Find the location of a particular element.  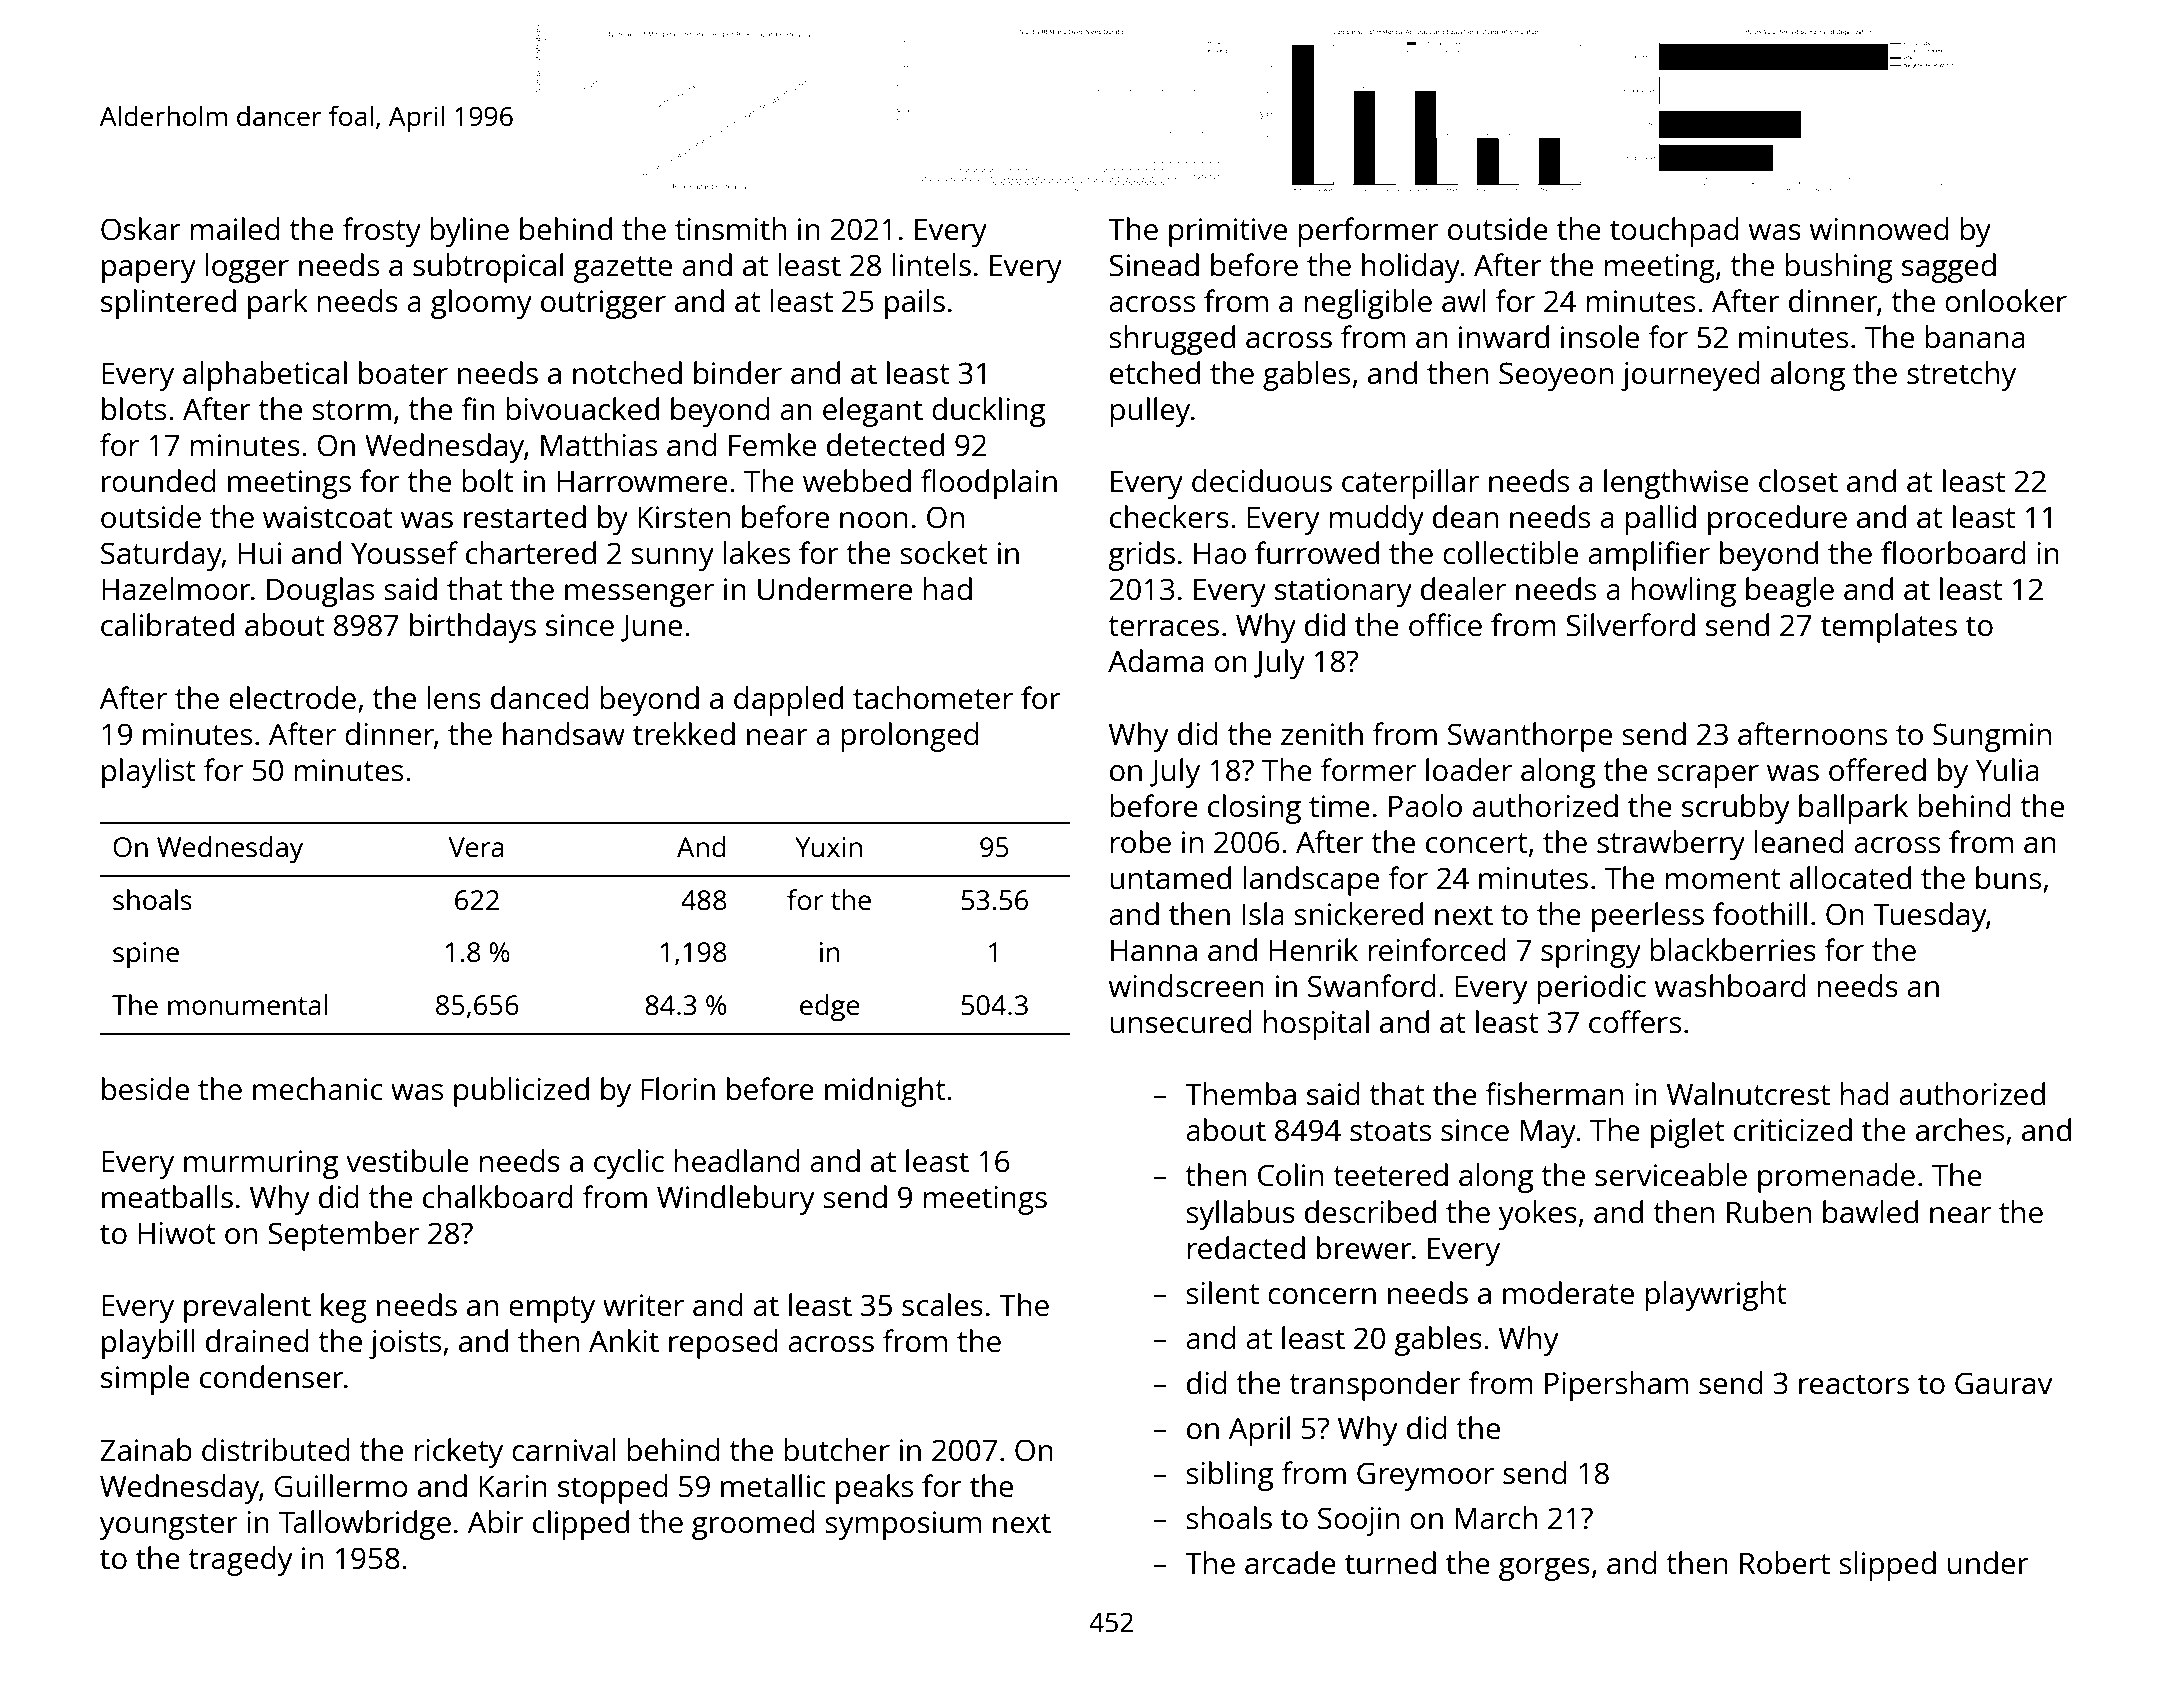

checkers is located at coordinates (1169, 517).
